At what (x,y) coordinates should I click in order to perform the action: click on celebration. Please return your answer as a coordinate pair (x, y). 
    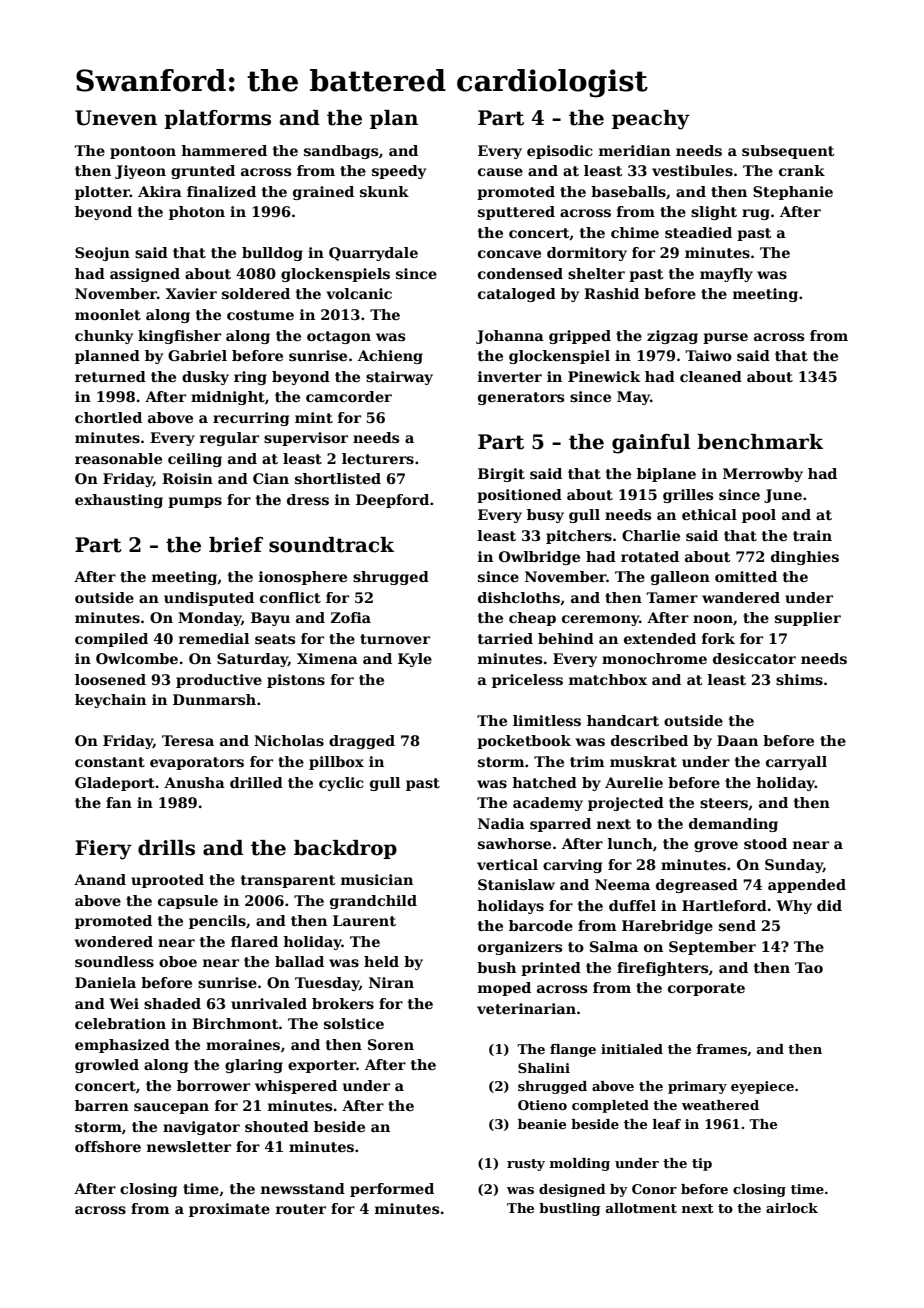
    Looking at the image, I should click on (120, 1023).
